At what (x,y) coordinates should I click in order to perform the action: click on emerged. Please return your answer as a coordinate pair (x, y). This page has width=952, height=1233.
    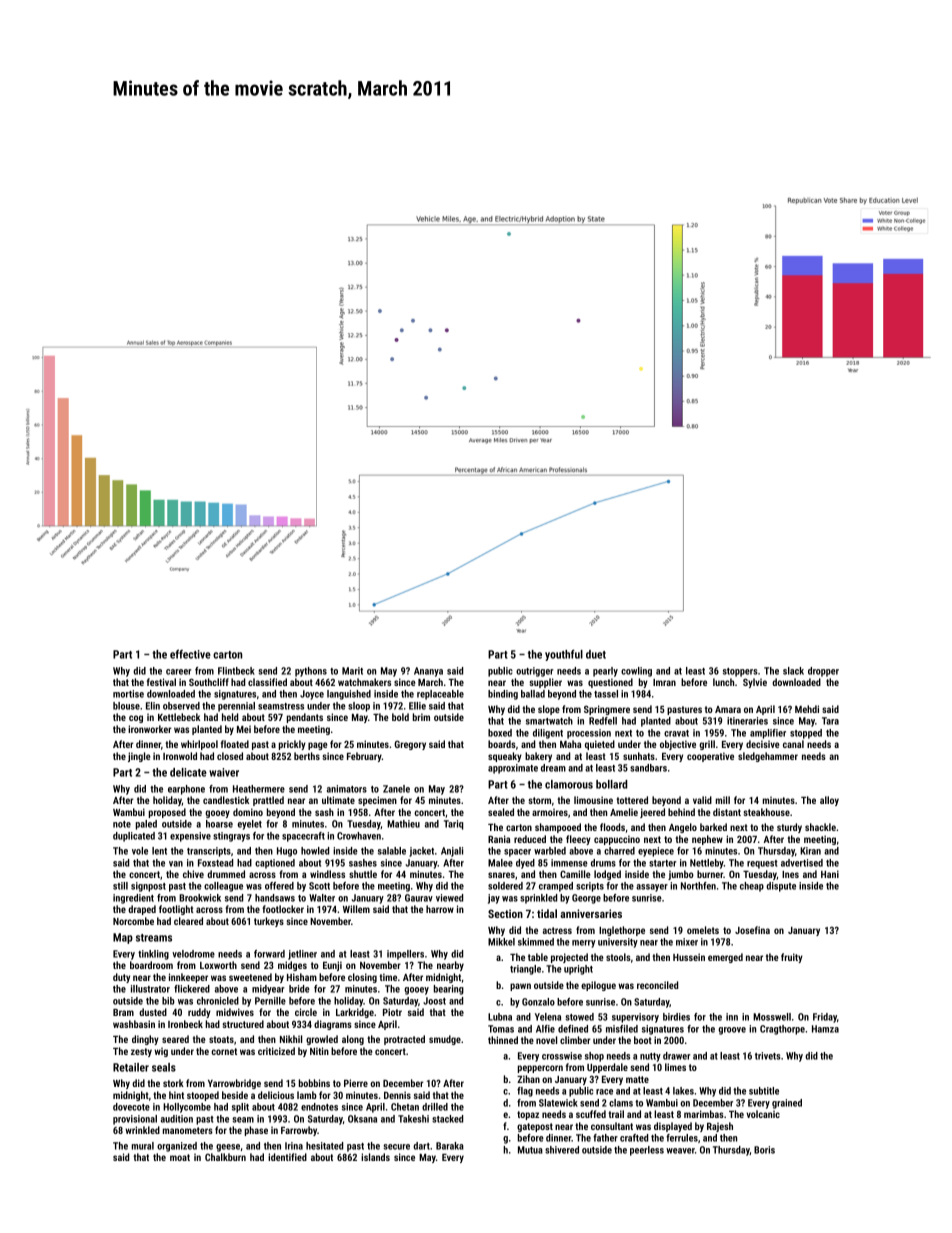
    Looking at the image, I should click on (725, 958).
